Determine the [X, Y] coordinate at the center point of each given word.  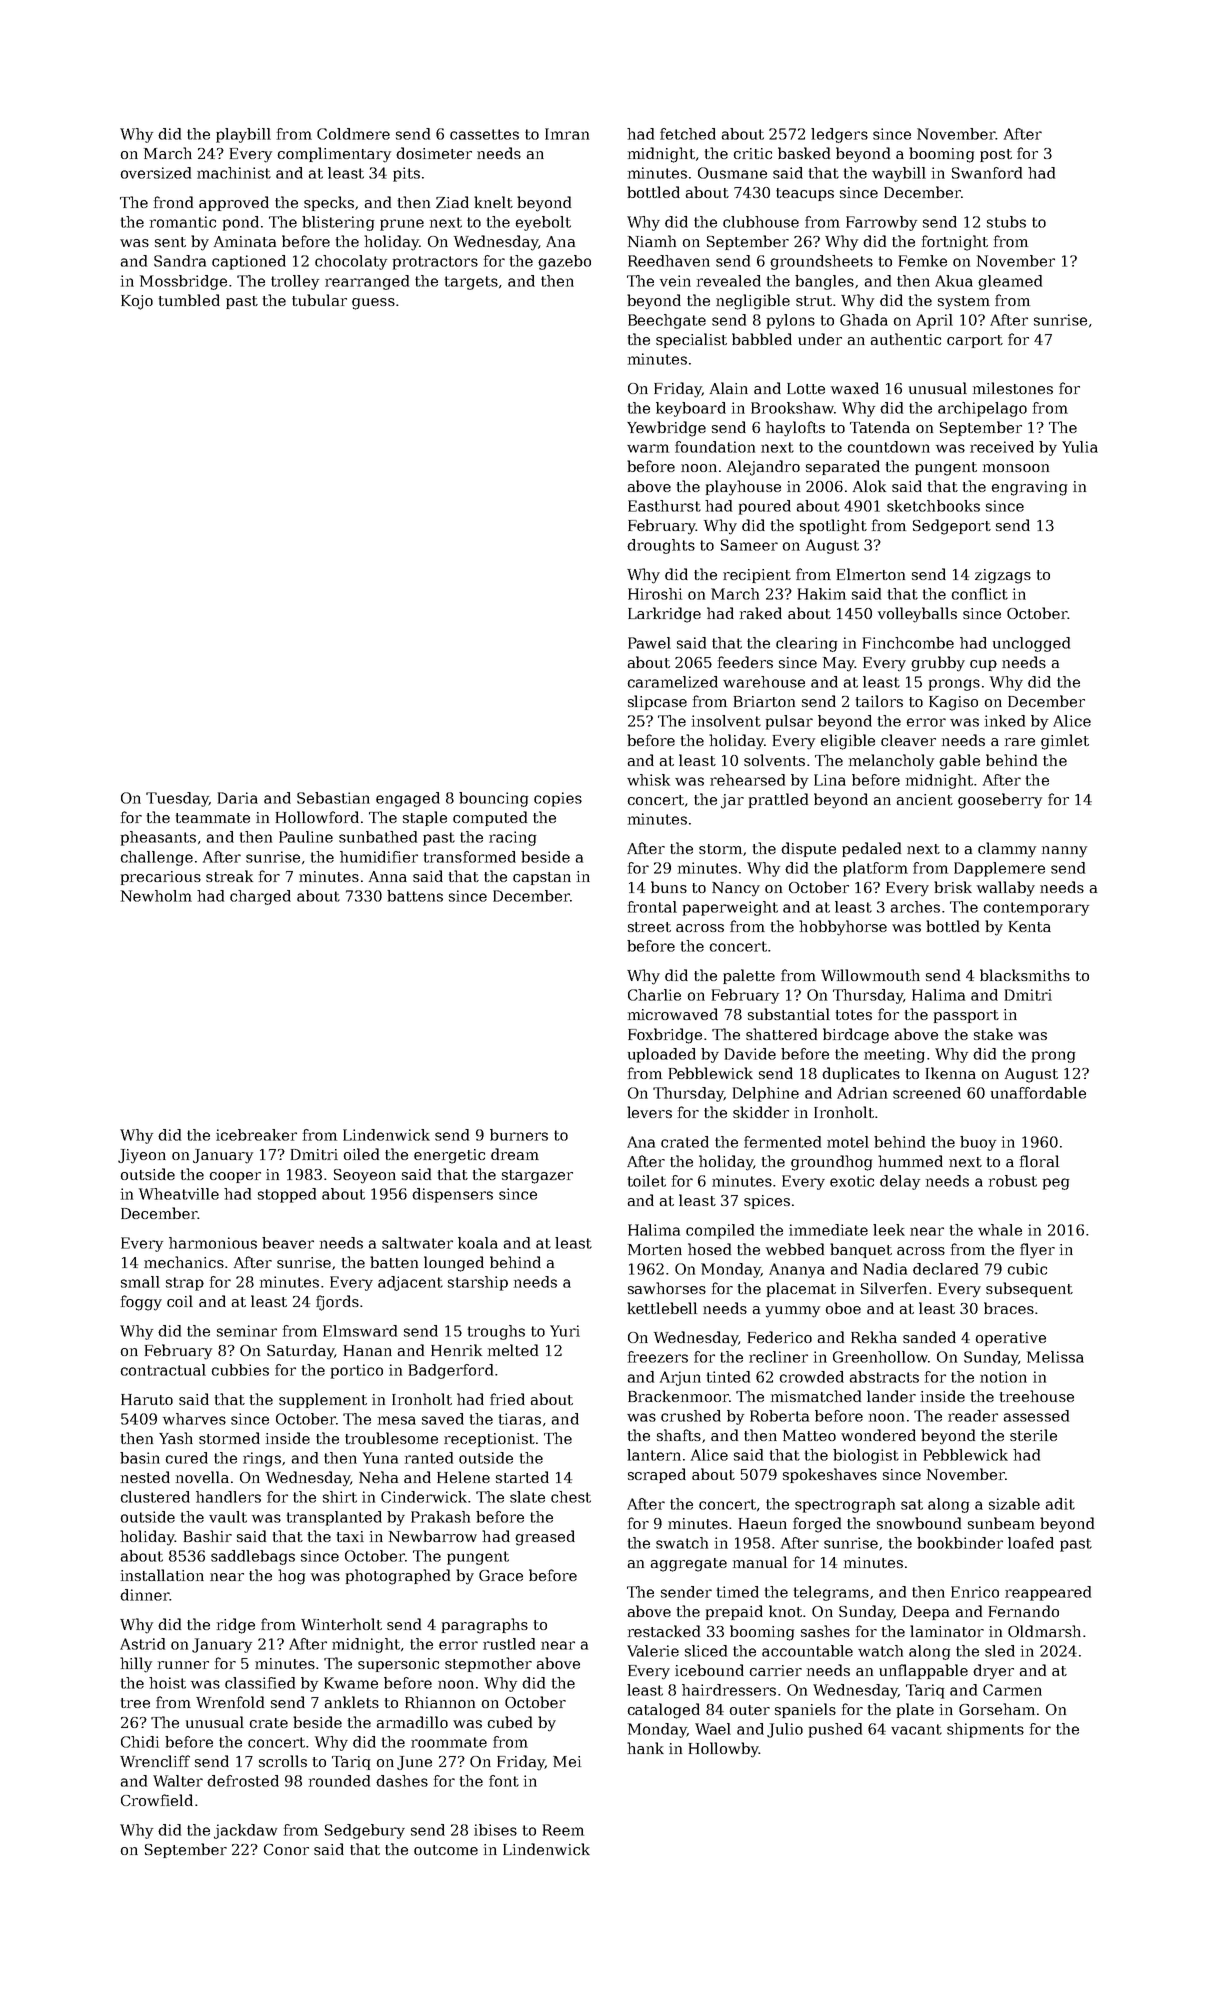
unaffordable [1038, 1093]
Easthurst [664, 506]
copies [558, 799]
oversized [156, 173]
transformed [470, 857]
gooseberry [1000, 801]
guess [373, 304]
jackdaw [245, 1831]
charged [260, 897]
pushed [835, 1730]
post [996, 155]
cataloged [664, 1711]
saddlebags [253, 1557]
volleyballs [917, 615]
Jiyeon [142, 1156]
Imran [567, 134]
